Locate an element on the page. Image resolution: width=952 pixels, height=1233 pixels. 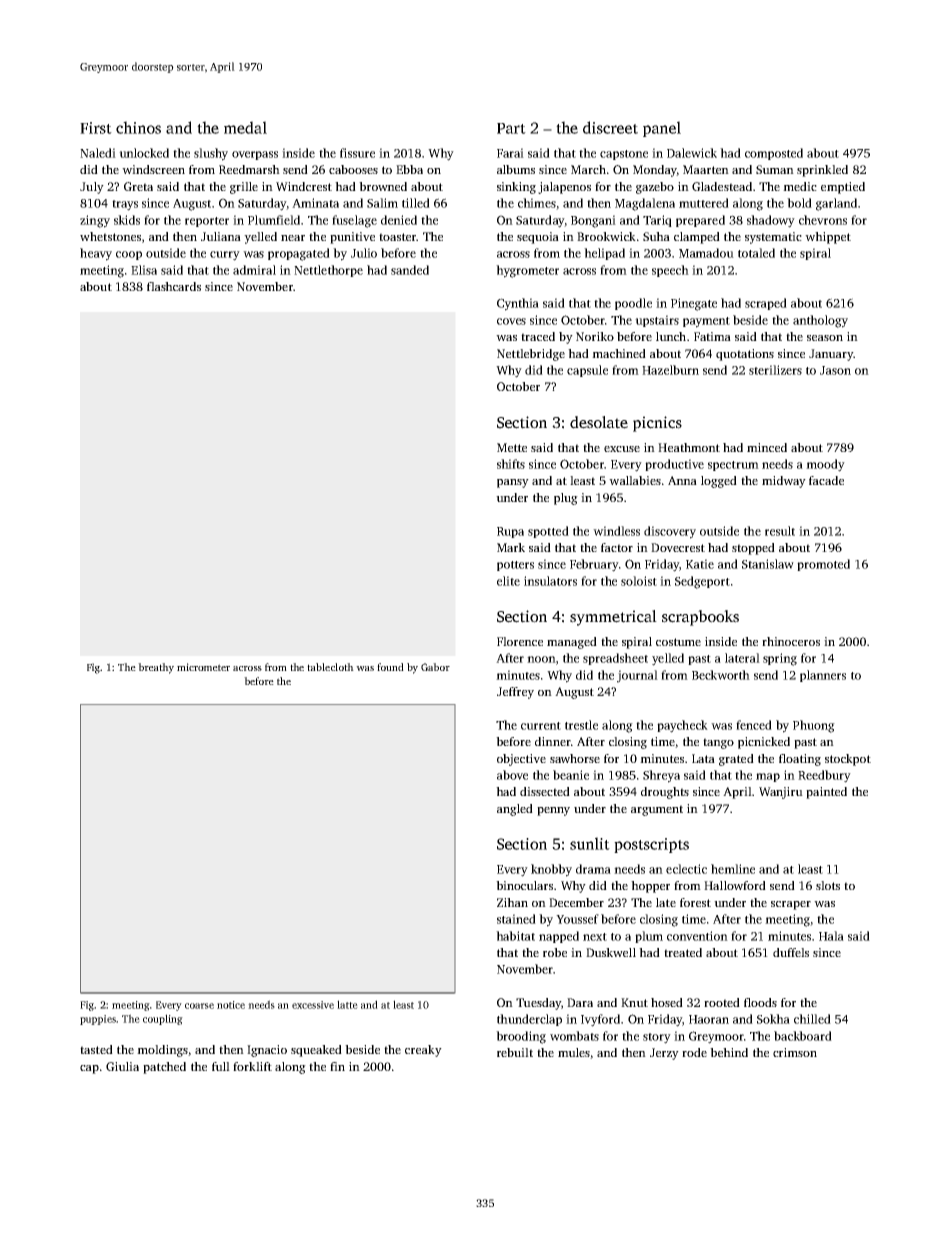
panel is located at coordinates (662, 129).
